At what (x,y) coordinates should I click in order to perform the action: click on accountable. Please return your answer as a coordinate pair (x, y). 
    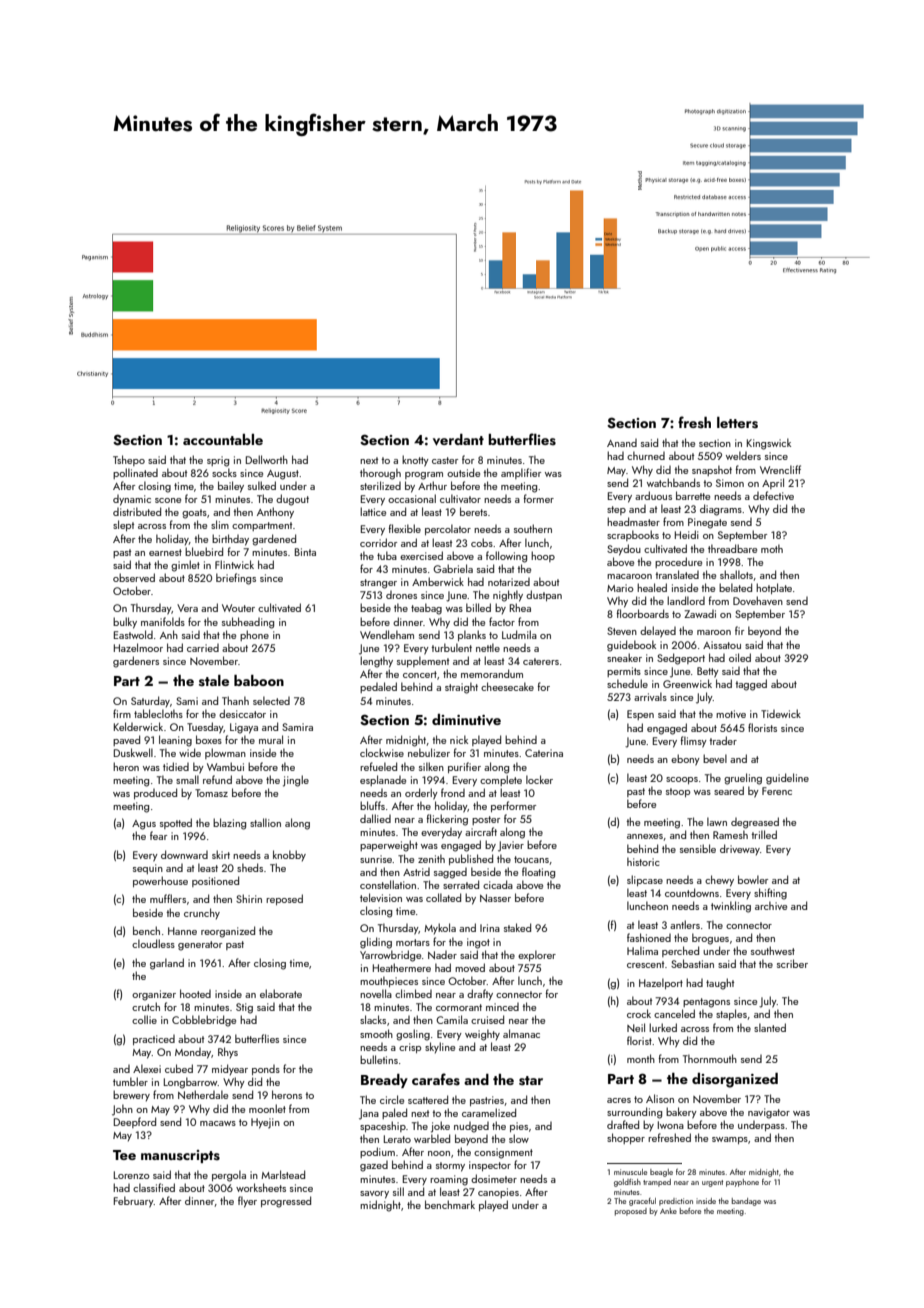
    Looking at the image, I should click on (223, 439).
